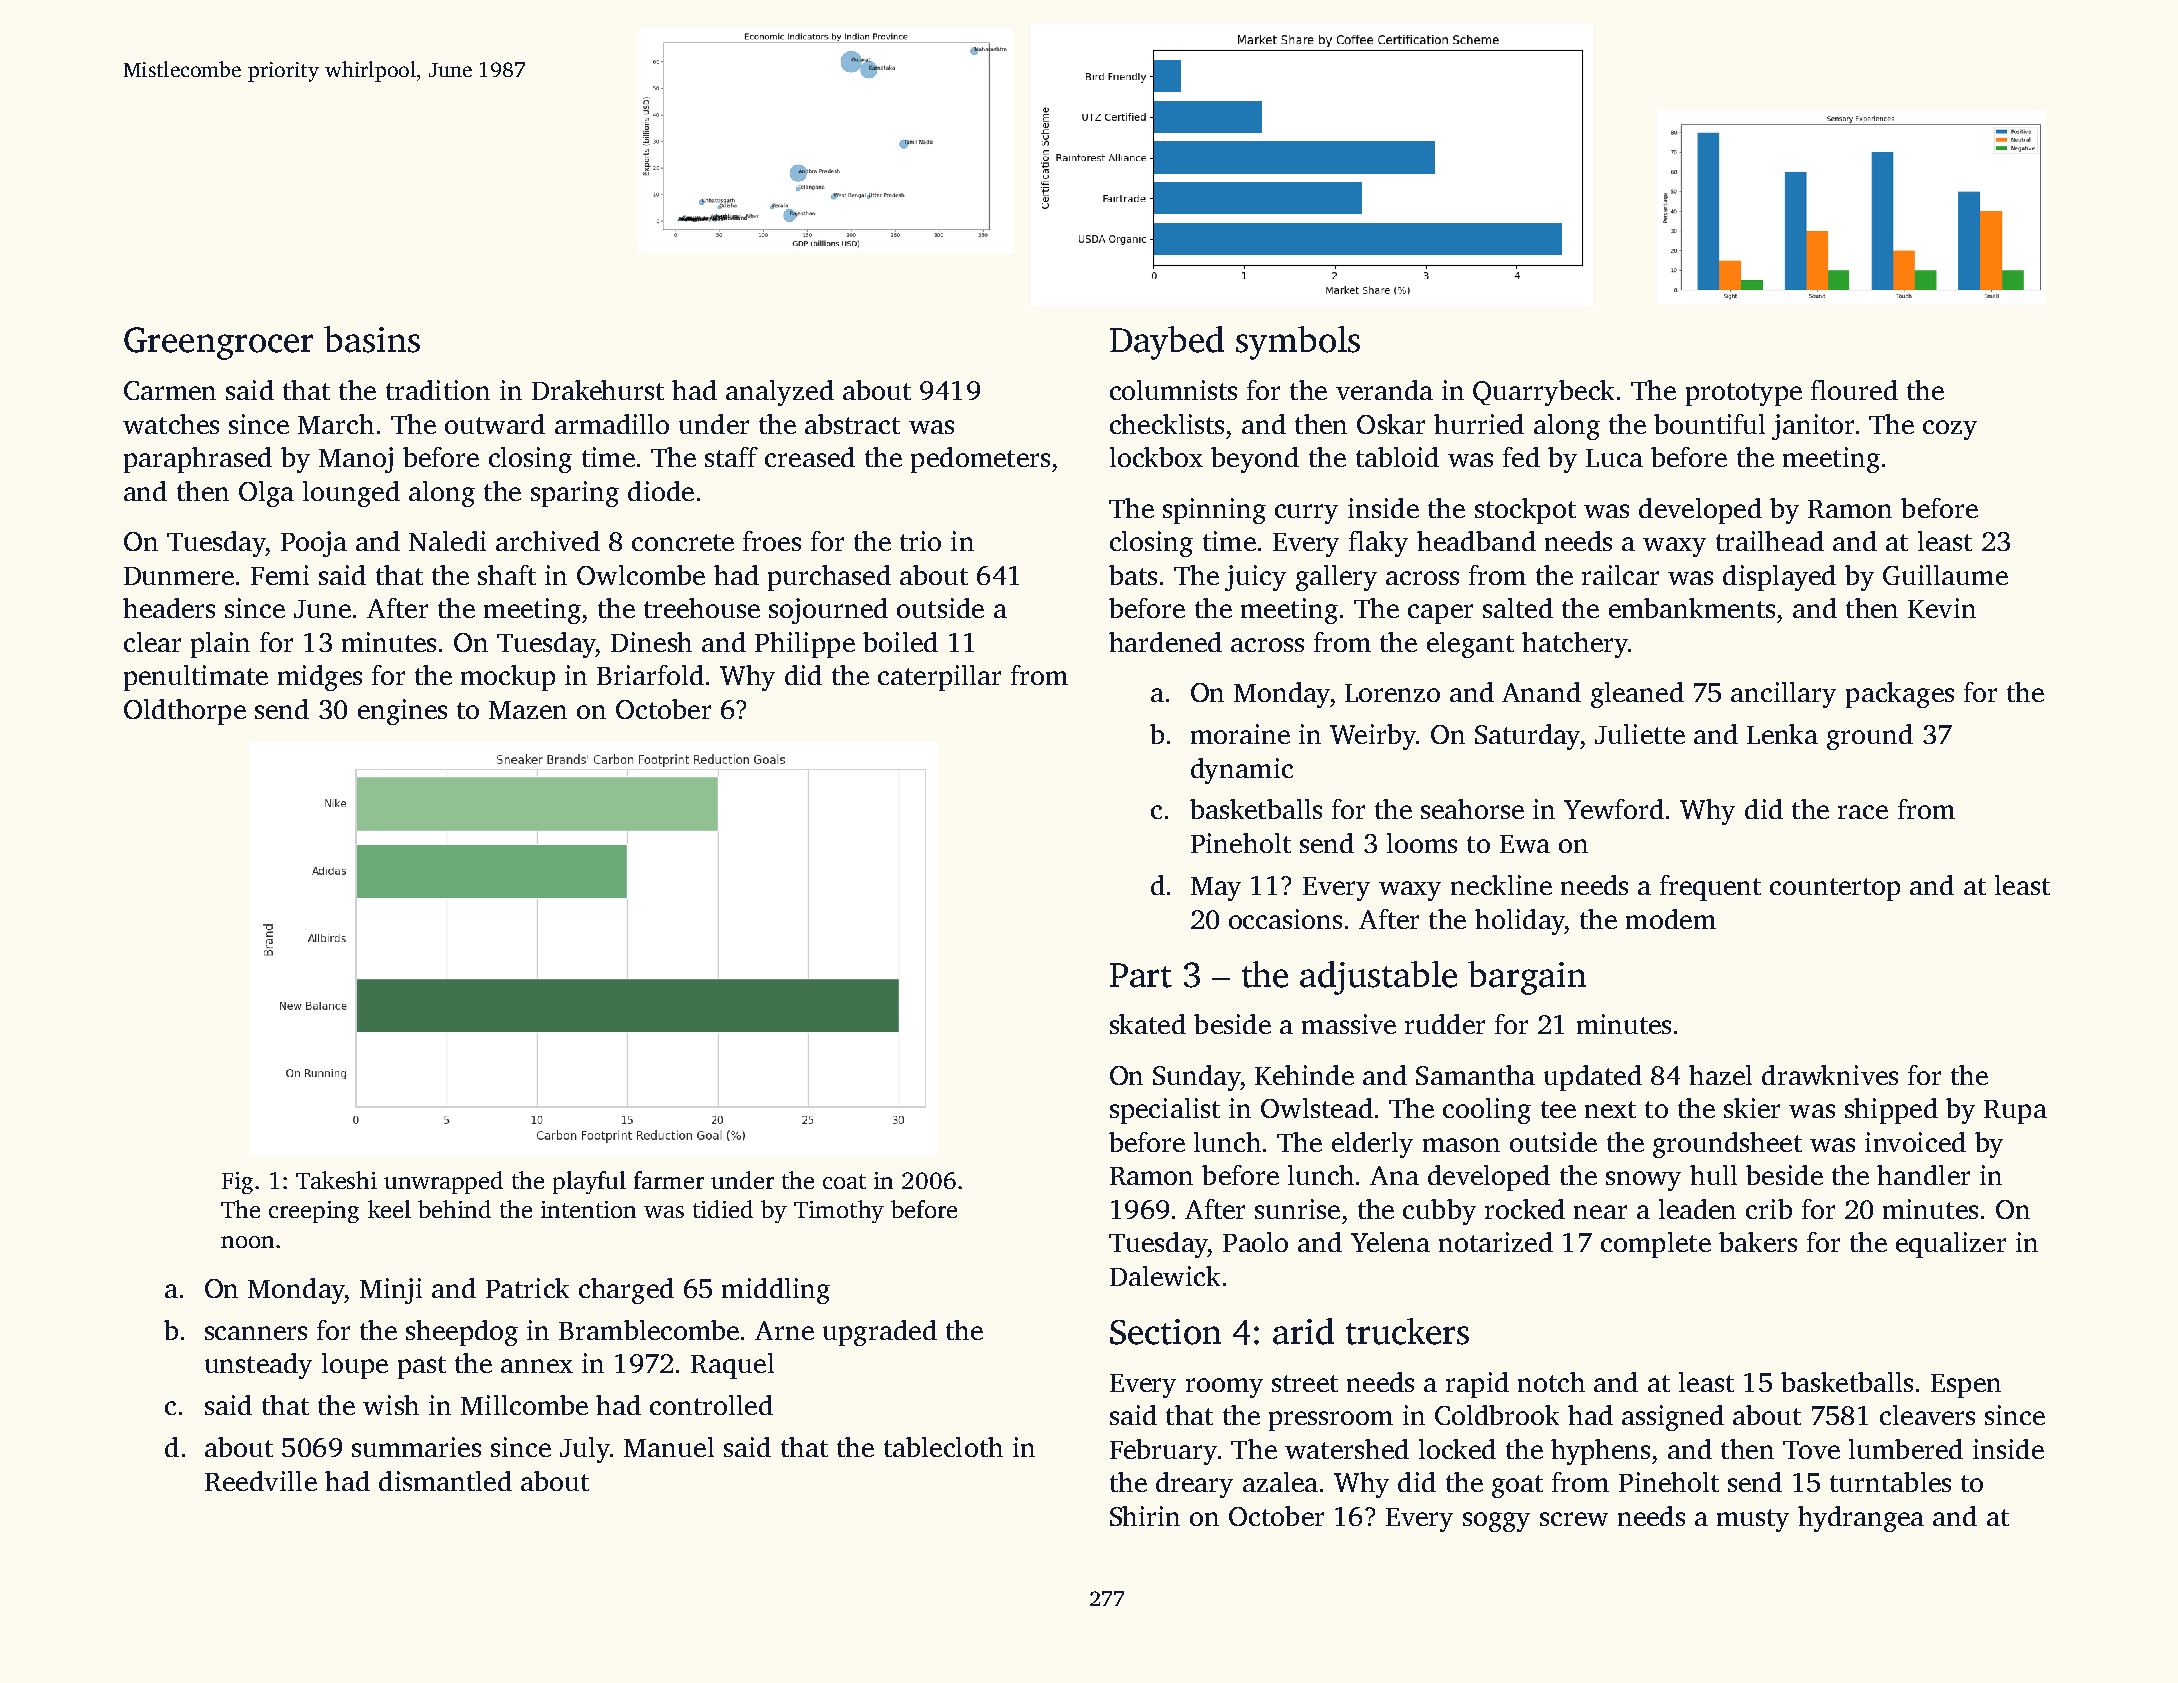 This screenshot has height=1683, width=2178. What do you see at coordinates (1397, 457) in the screenshot?
I see `tabloid` at bounding box center [1397, 457].
